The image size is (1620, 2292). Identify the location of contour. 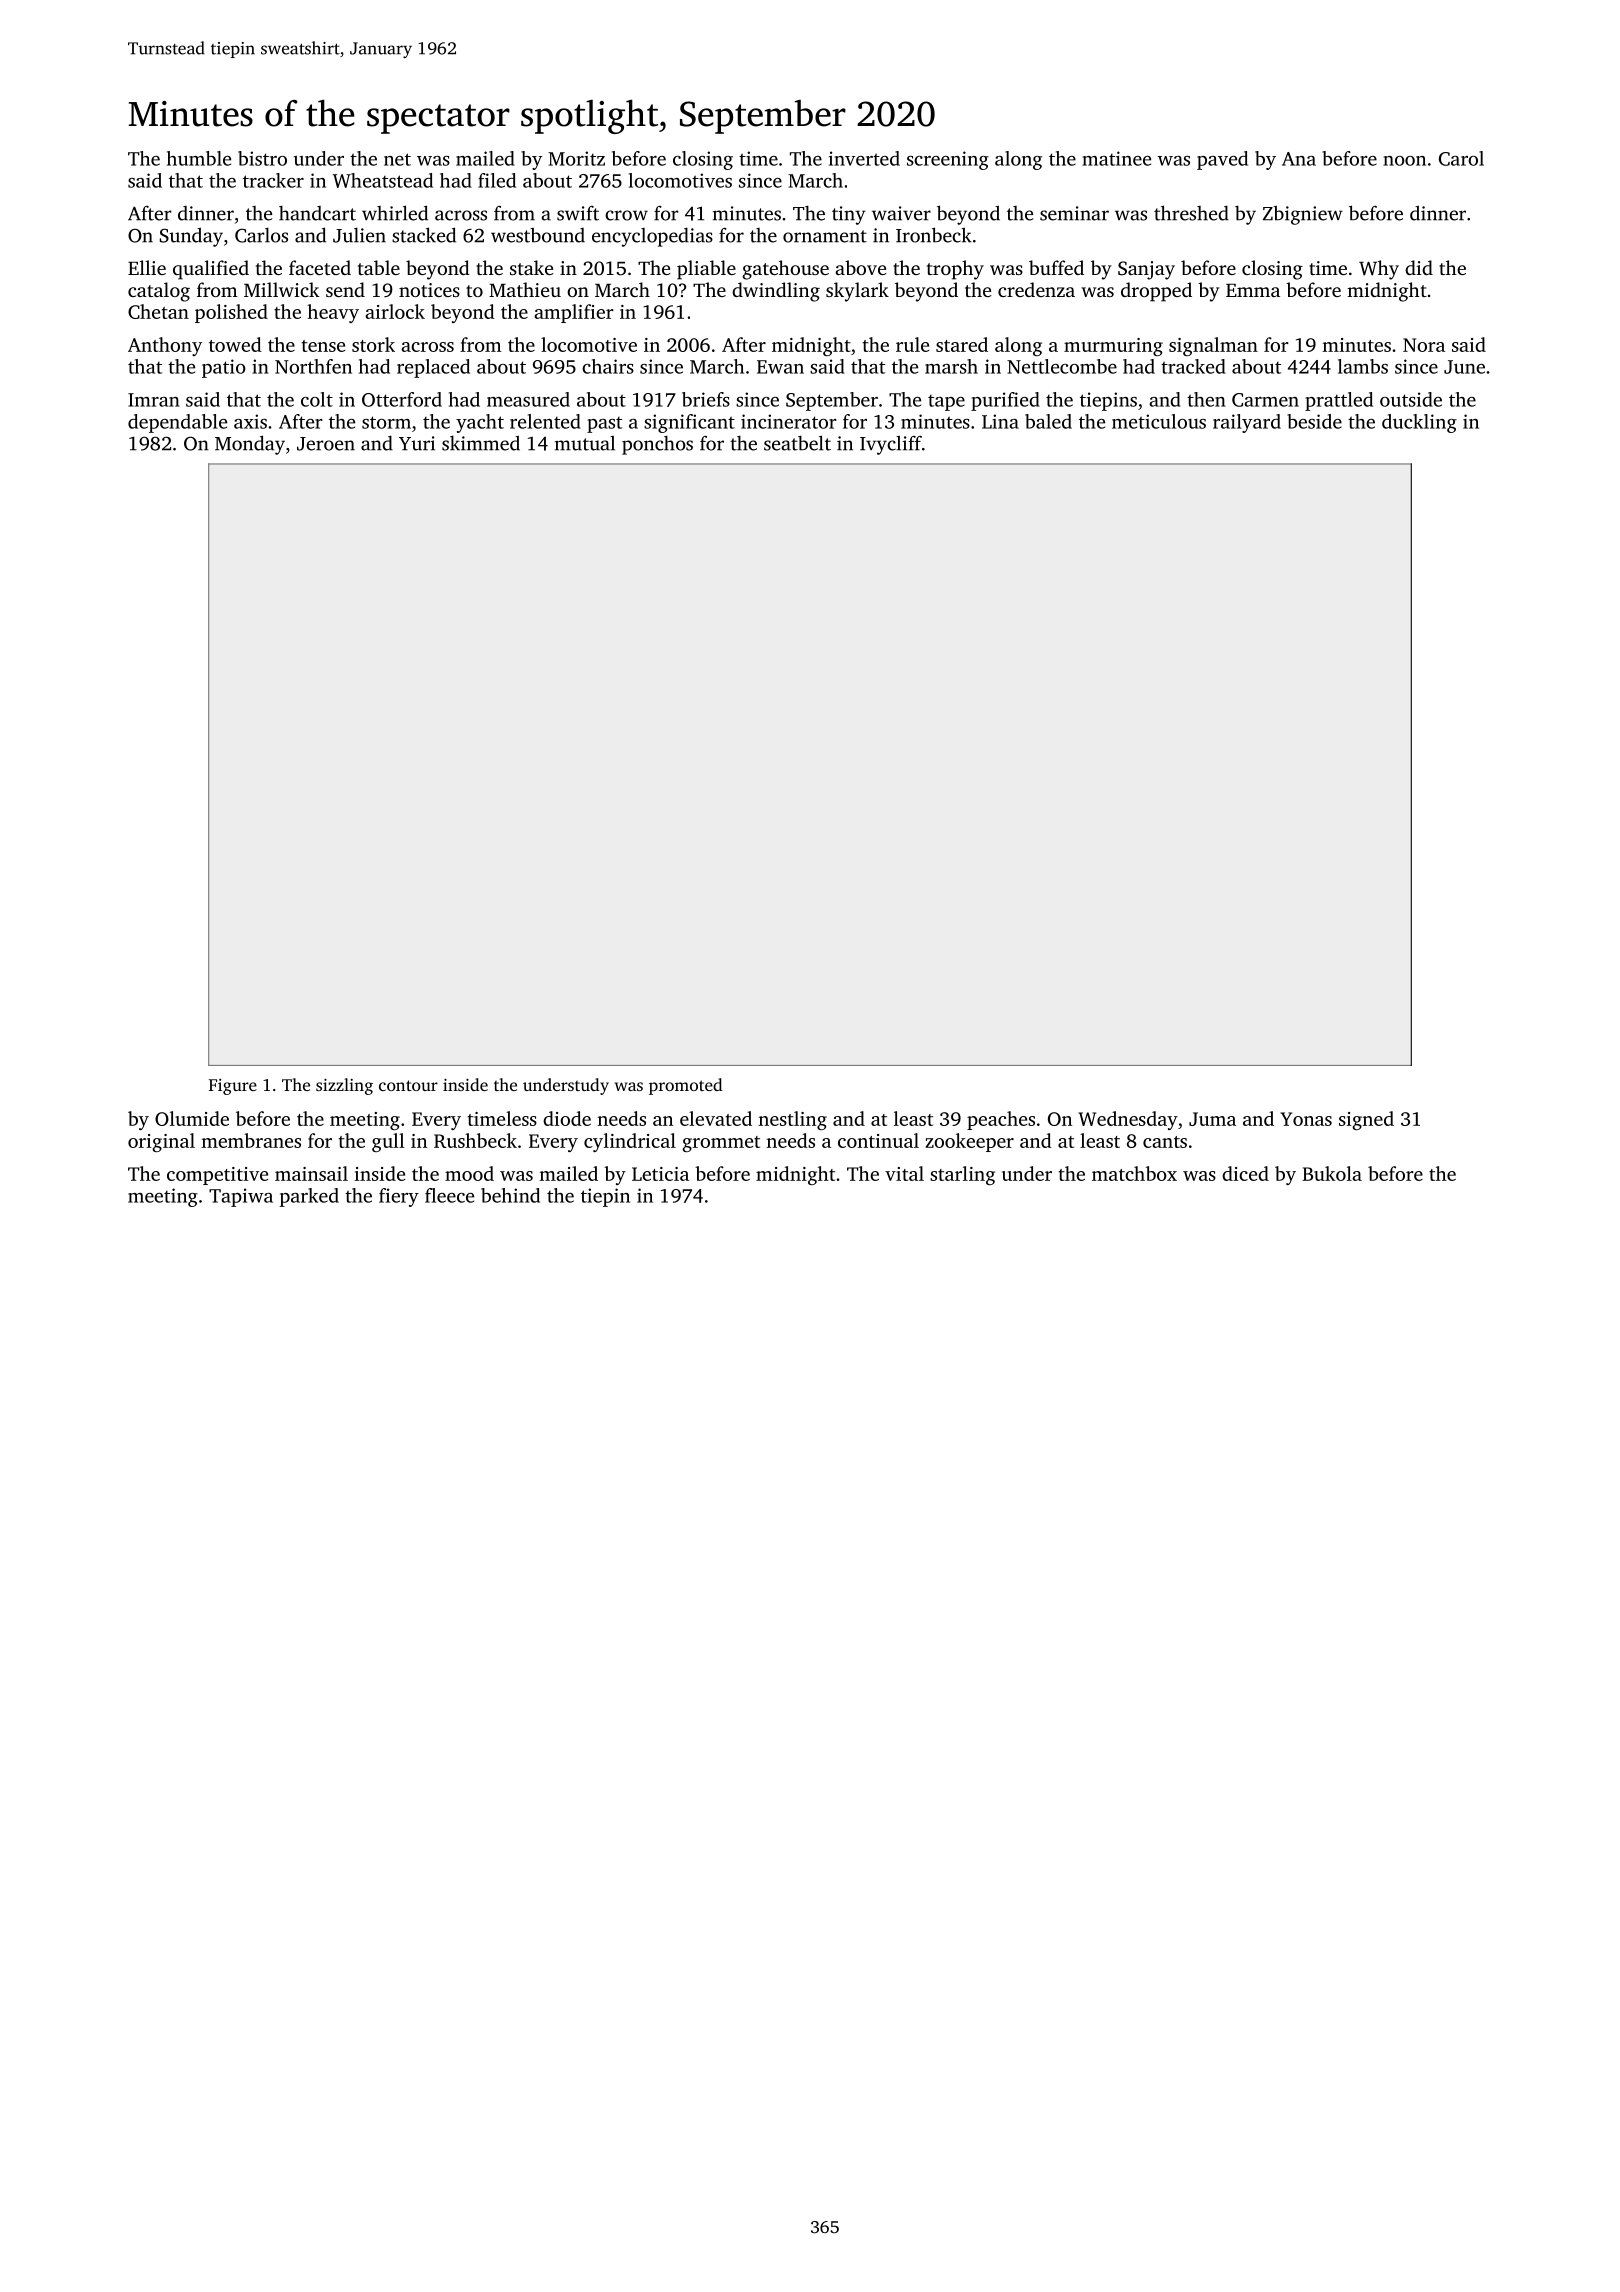
(408, 1085).
